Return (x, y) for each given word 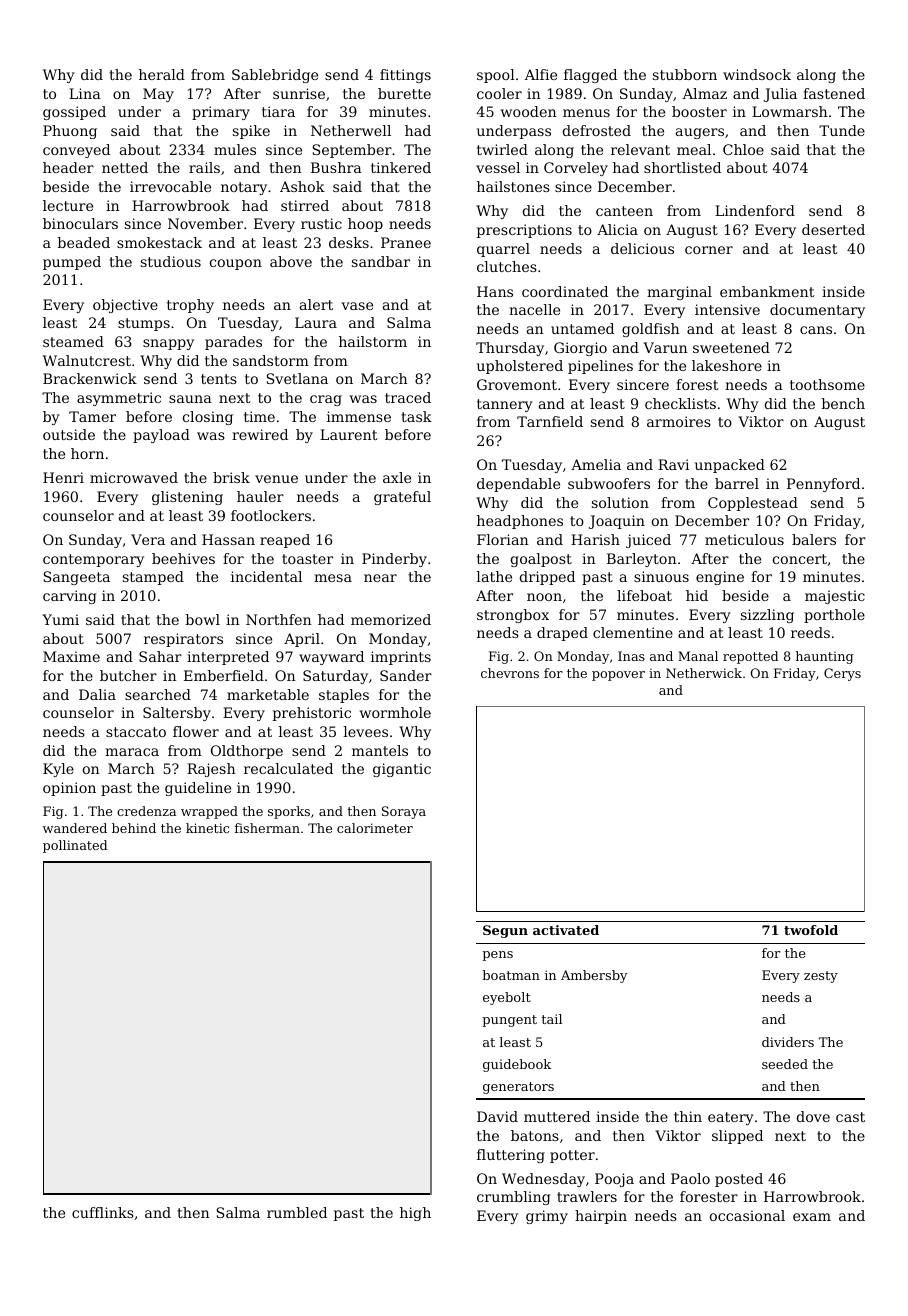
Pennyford (823, 485)
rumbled (297, 1212)
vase (357, 306)
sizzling (767, 616)
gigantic (402, 770)
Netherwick (704, 673)
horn (87, 453)
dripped (547, 578)
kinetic (207, 828)
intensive (727, 309)
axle (397, 477)
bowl (202, 619)
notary (244, 188)
